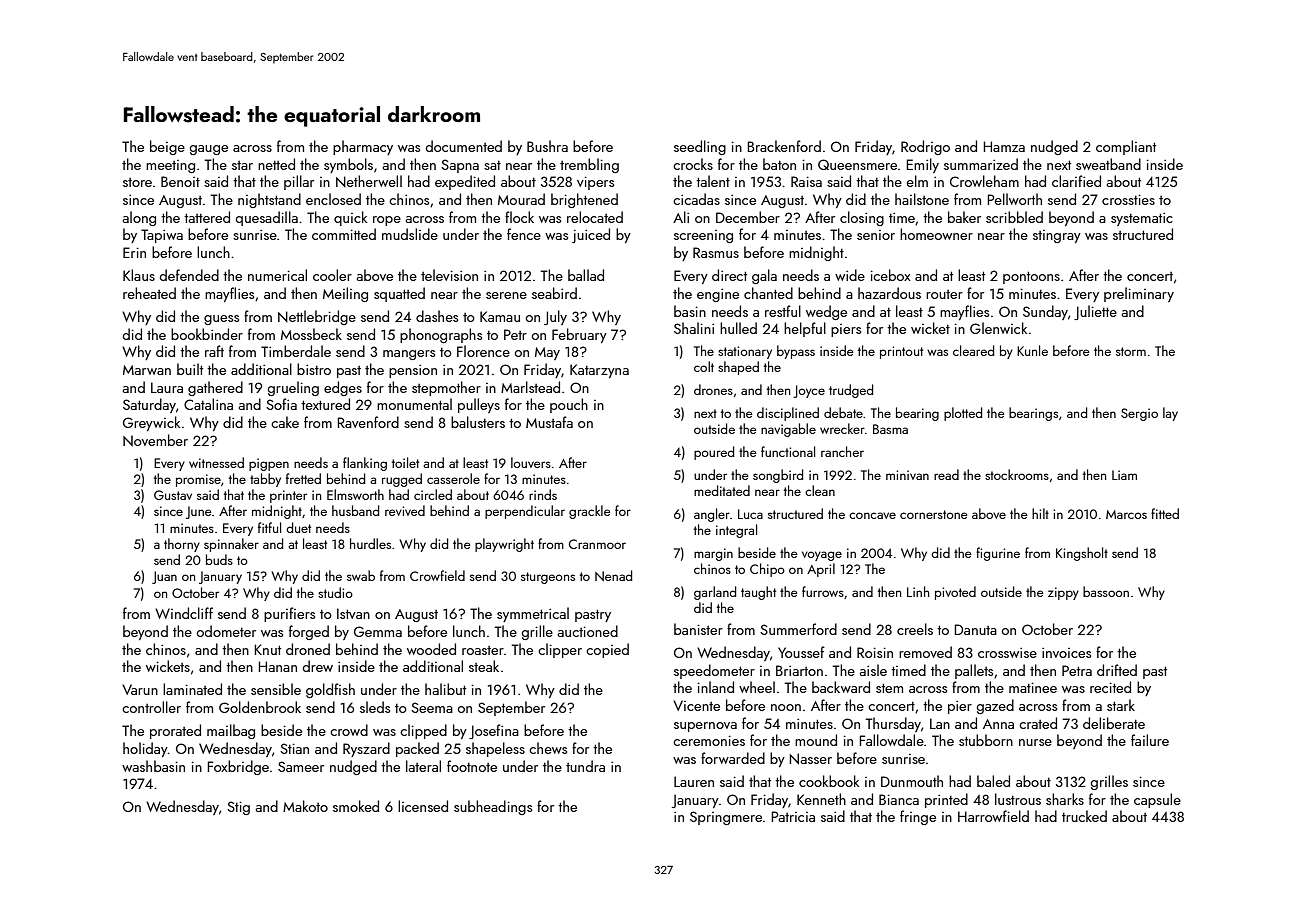 This screenshot has height=924, width=1308. I want to click on Chipo, so click(767, 570).
